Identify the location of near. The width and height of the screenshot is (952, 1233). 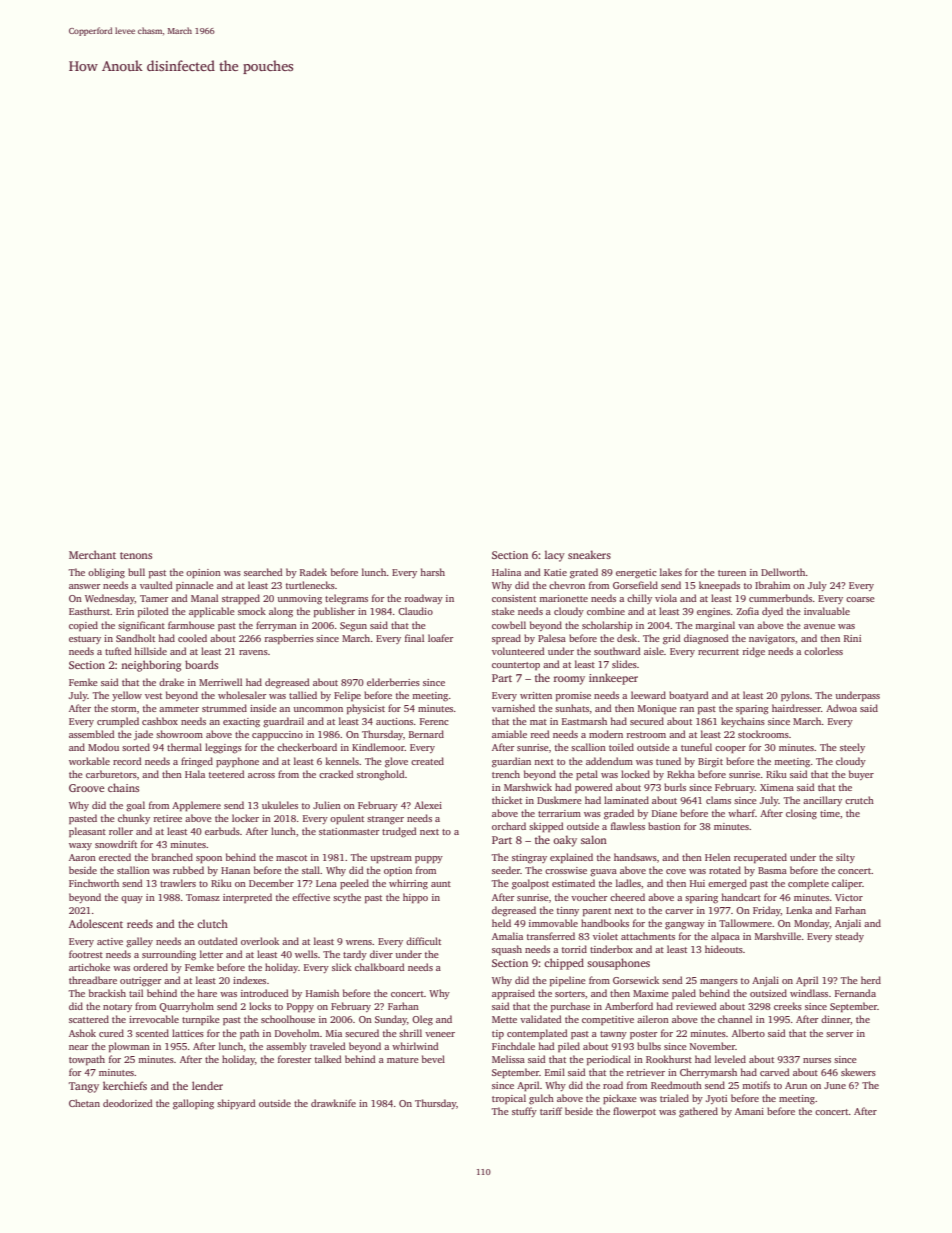
(79, 1047).
